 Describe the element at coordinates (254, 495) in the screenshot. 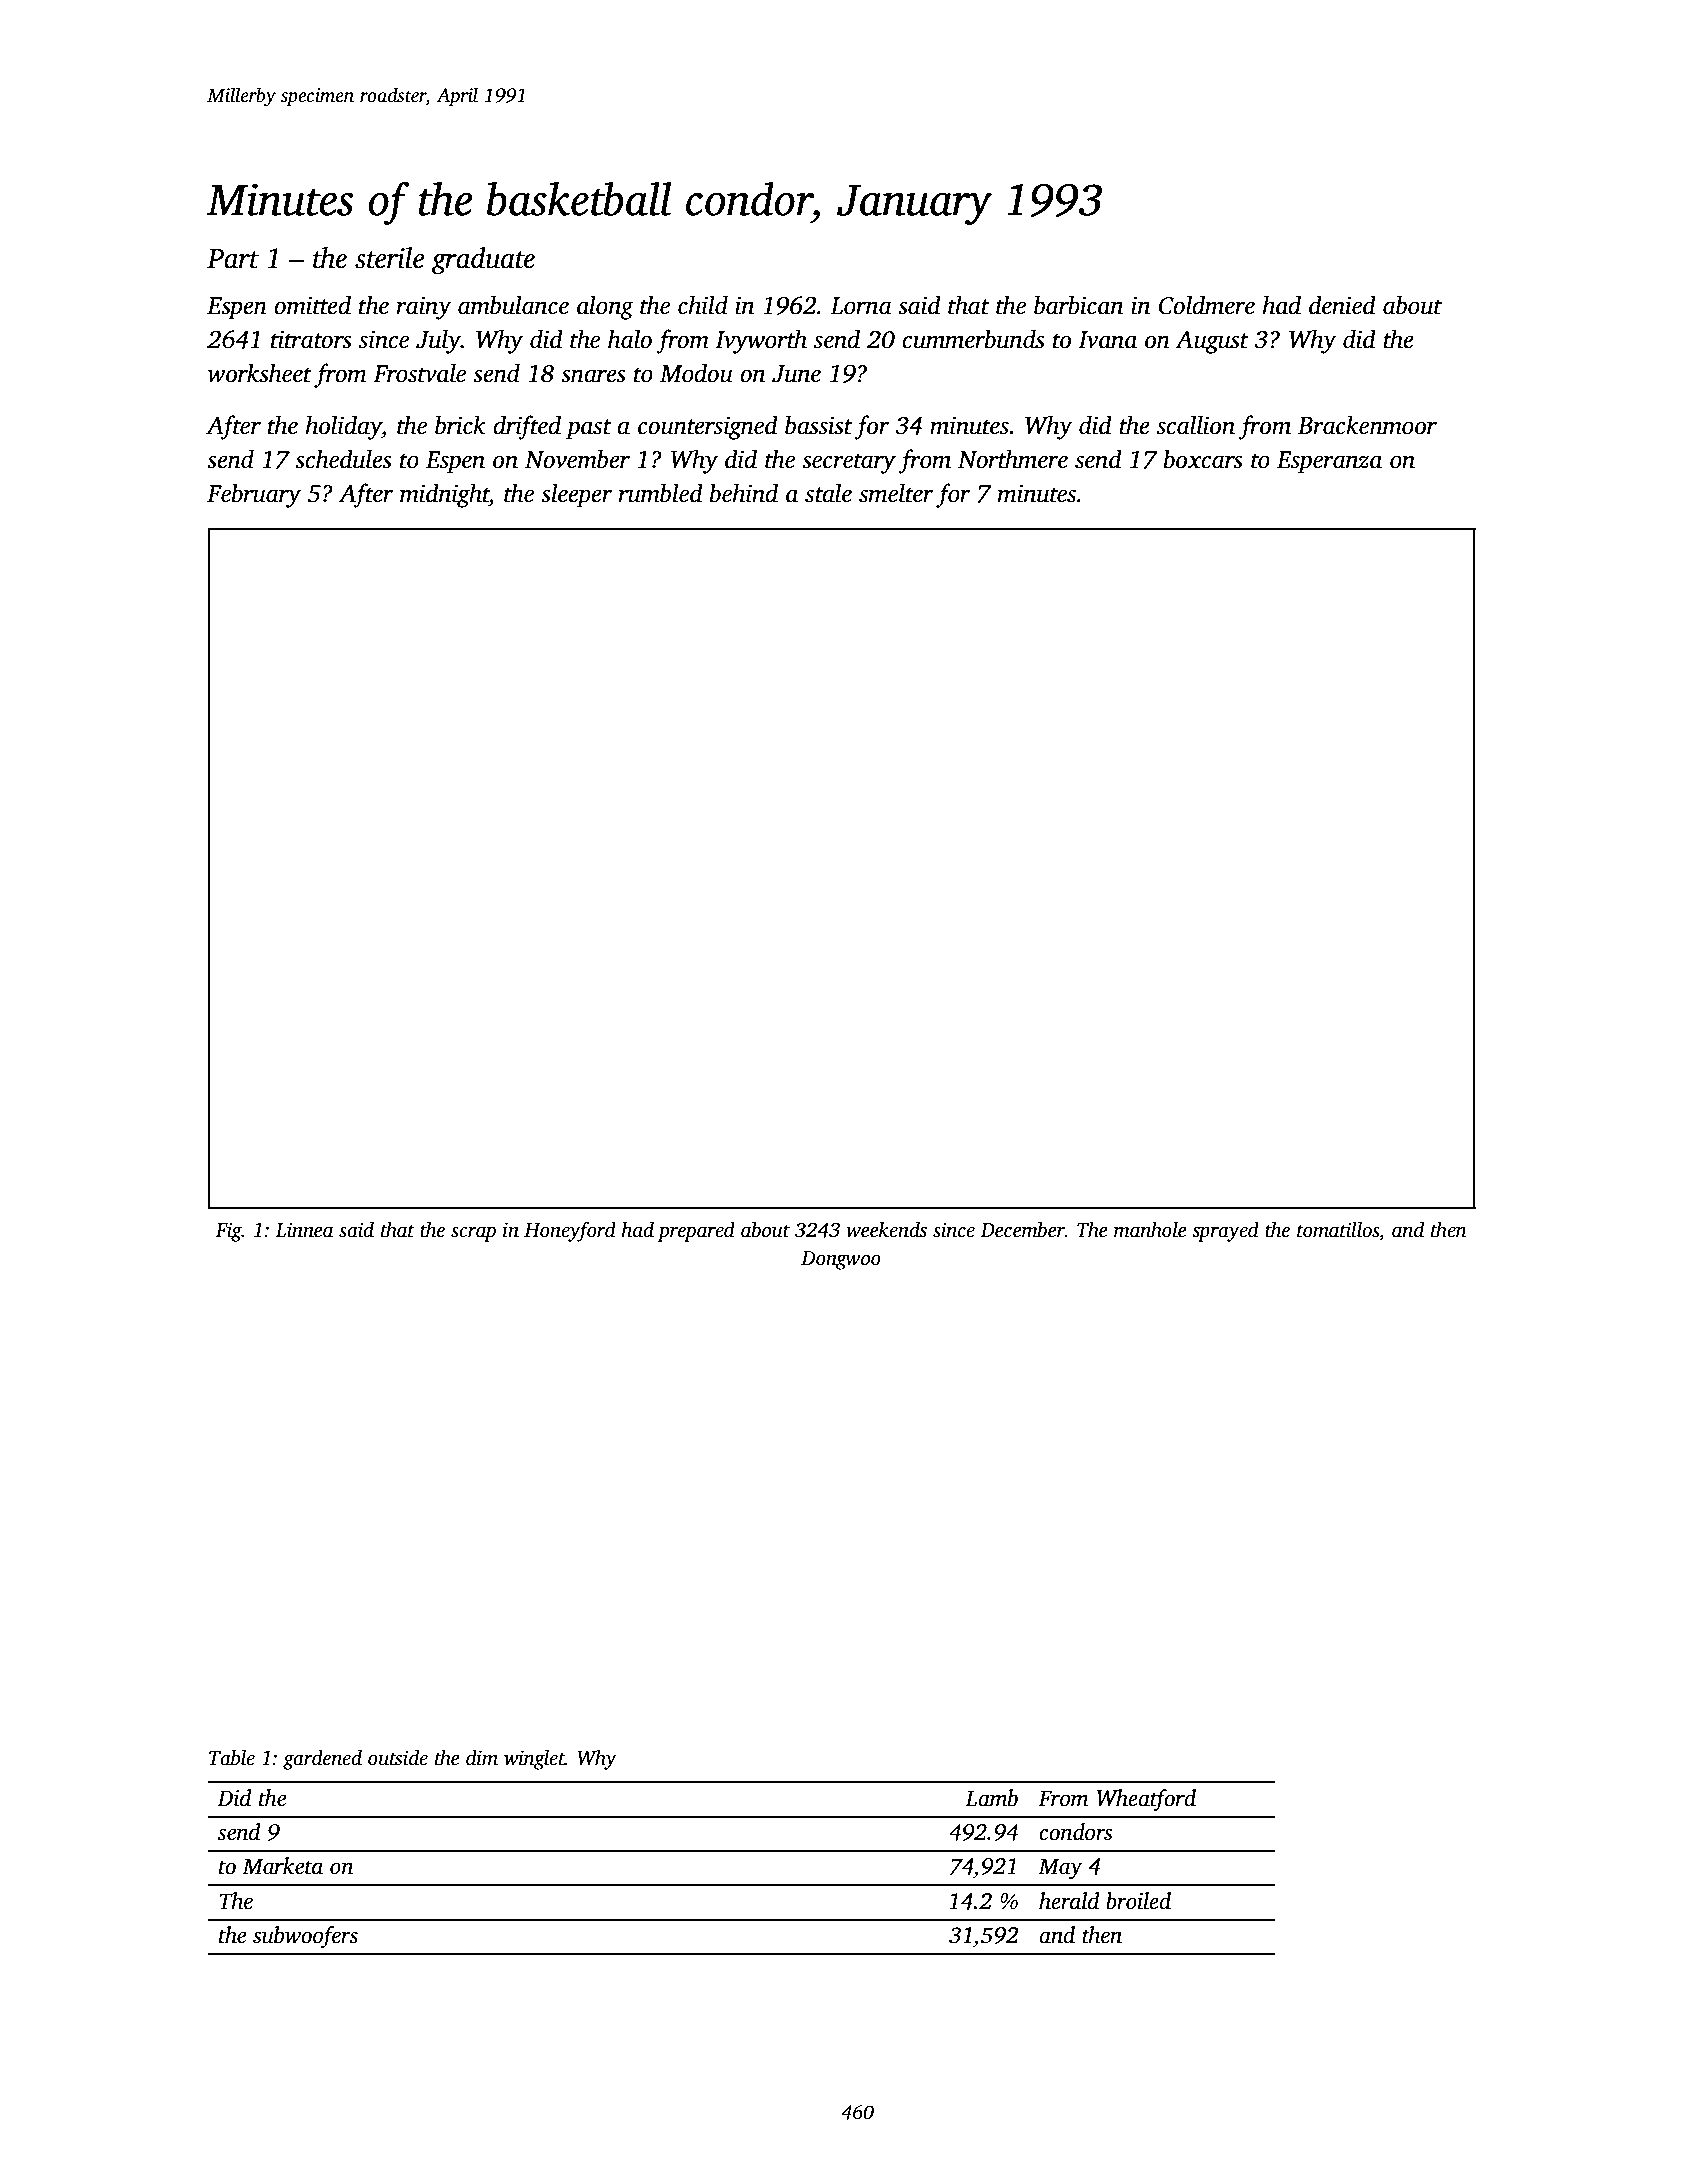

I see `February` at that location.
